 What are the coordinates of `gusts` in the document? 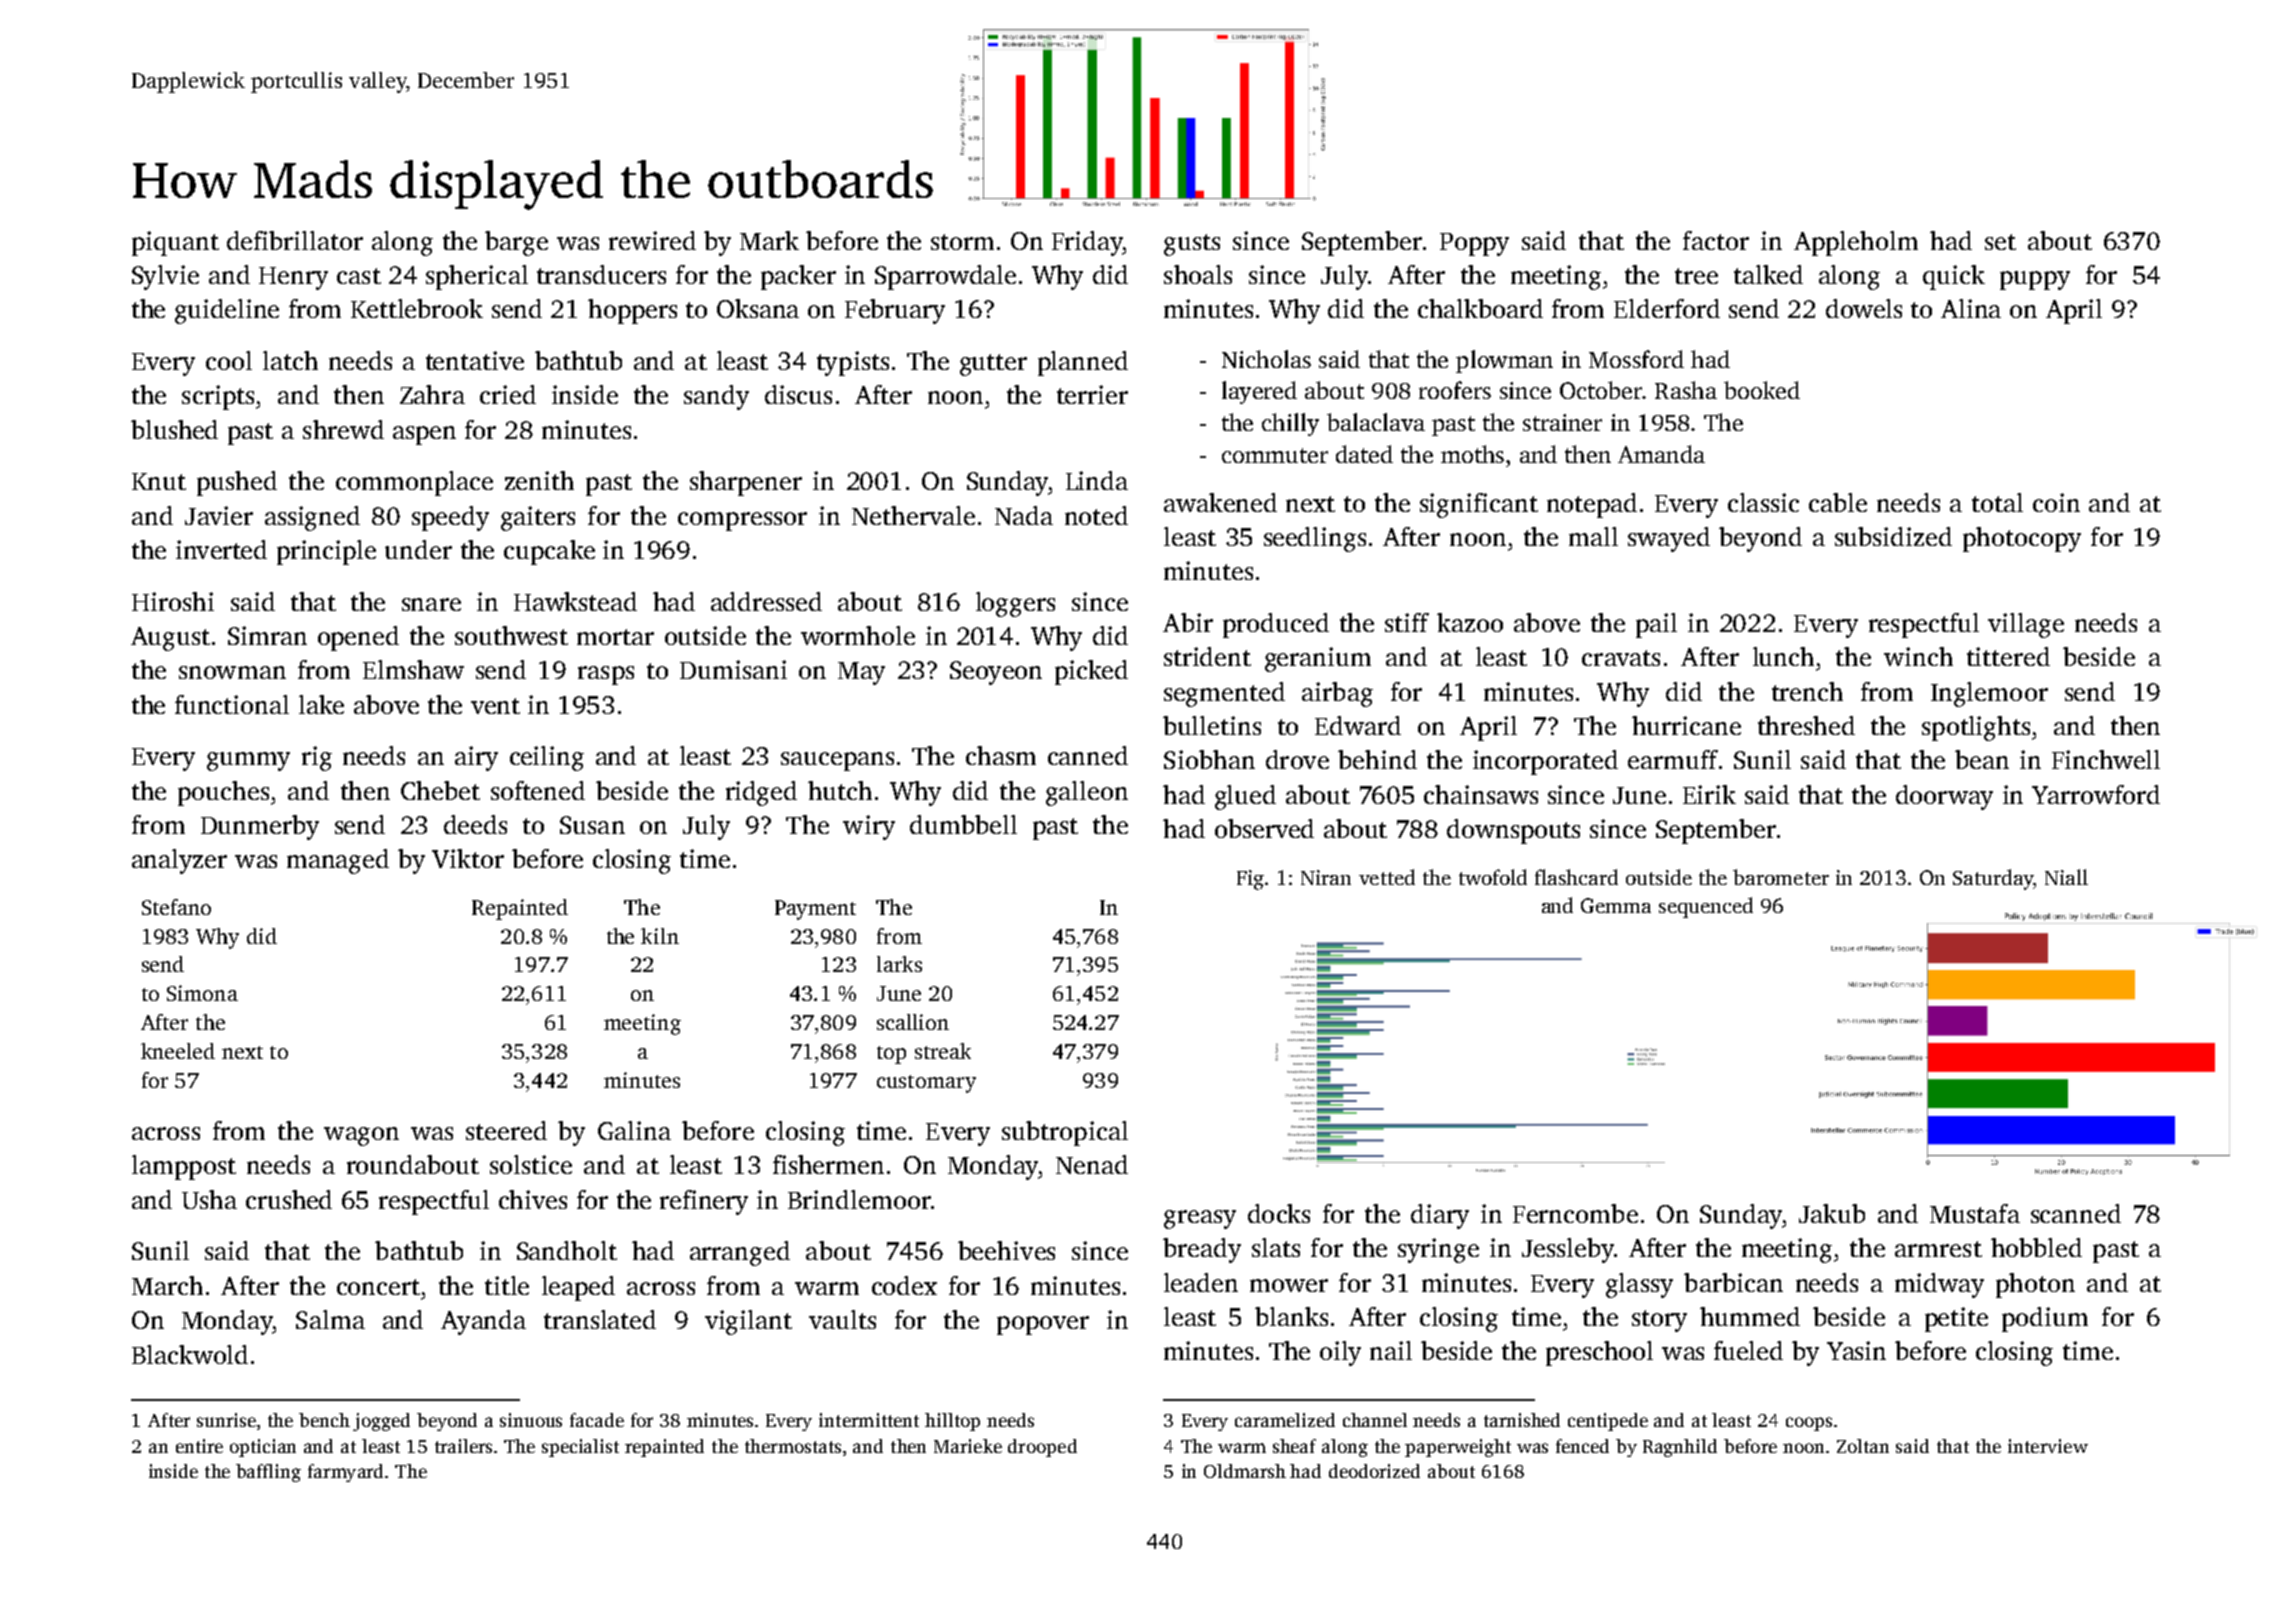 It's located at (1192, 245).
